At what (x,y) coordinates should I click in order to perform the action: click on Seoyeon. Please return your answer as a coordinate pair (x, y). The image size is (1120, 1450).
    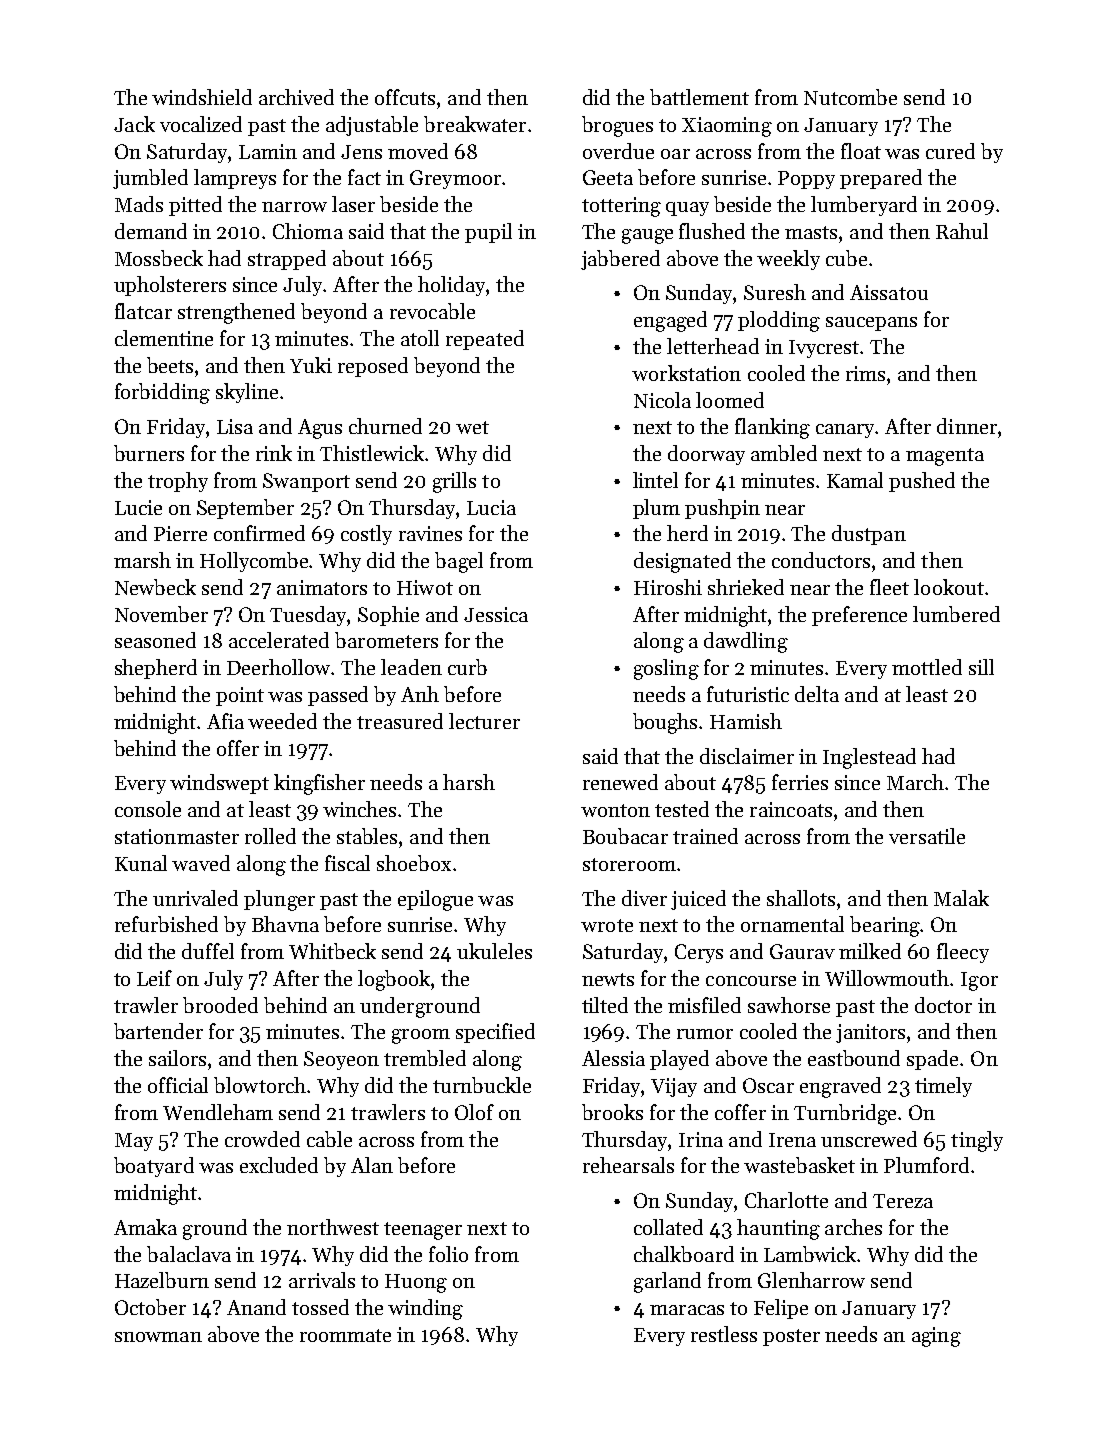
    Looking at the image, I should click on (341, 1060).
